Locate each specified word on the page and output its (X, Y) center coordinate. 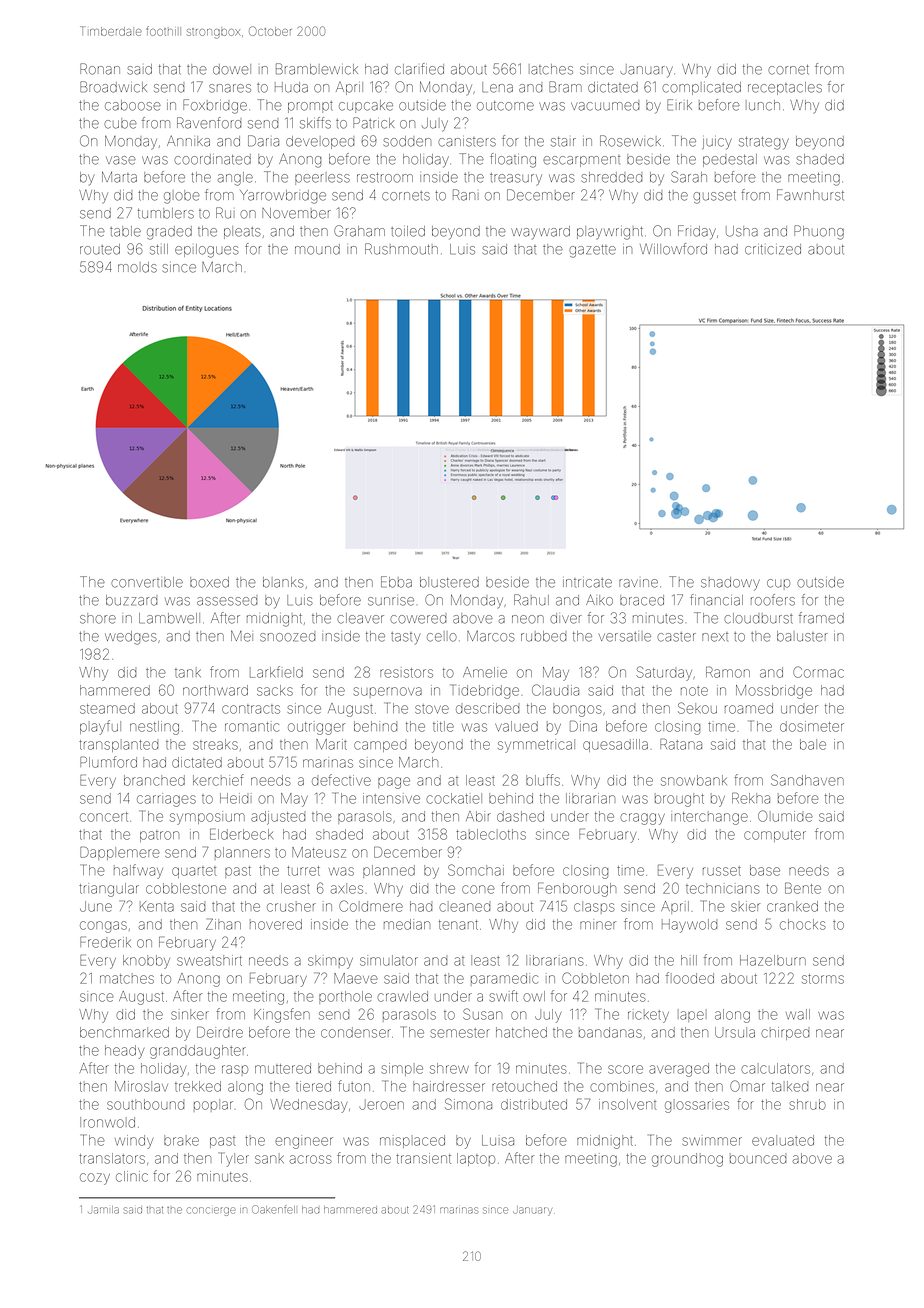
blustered (449, 582)
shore (98, 618)
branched (154, 780)
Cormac (818, 672)
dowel (232, 69)
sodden (407, 141)
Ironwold (107, 1122)
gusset (714, 197)
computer (775, 836)
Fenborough (577, 890)
